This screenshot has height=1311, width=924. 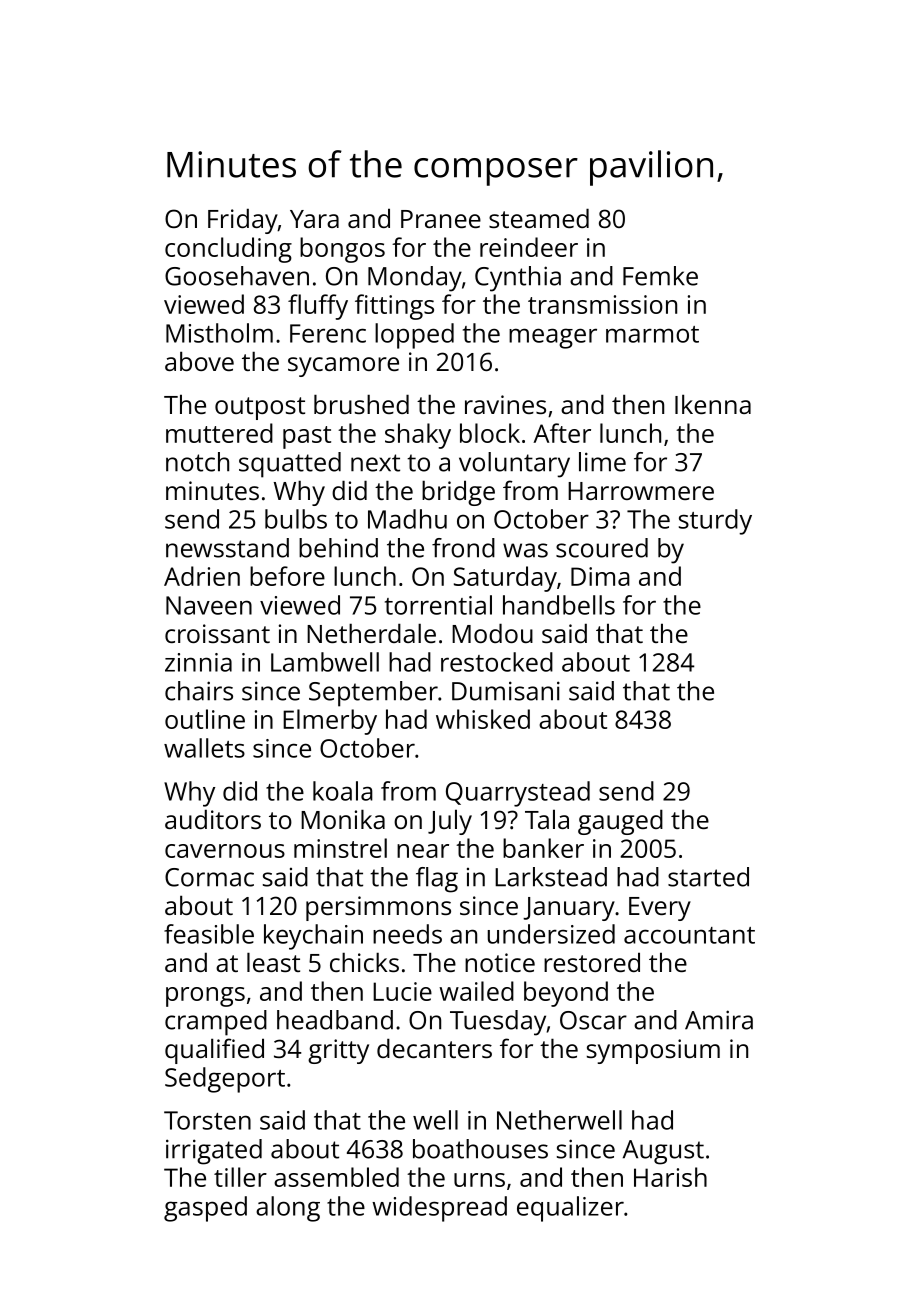 What do you see at coordinates (307, 437) in the screenshot?
I see `past` at bounding box center [307, 437].
